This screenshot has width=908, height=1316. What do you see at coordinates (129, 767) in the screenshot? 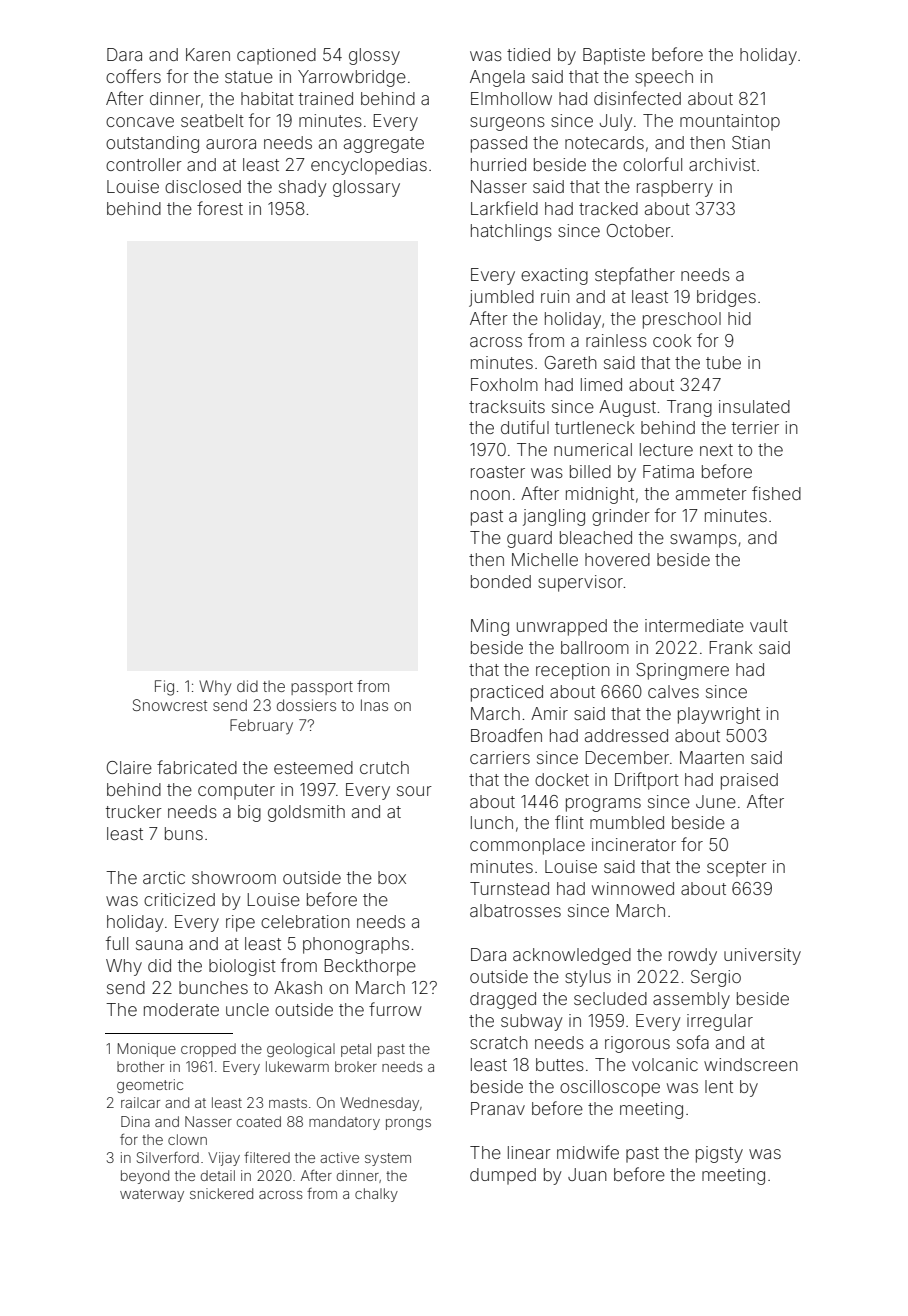
I see `Claire` at bounding box center [129, 767].
